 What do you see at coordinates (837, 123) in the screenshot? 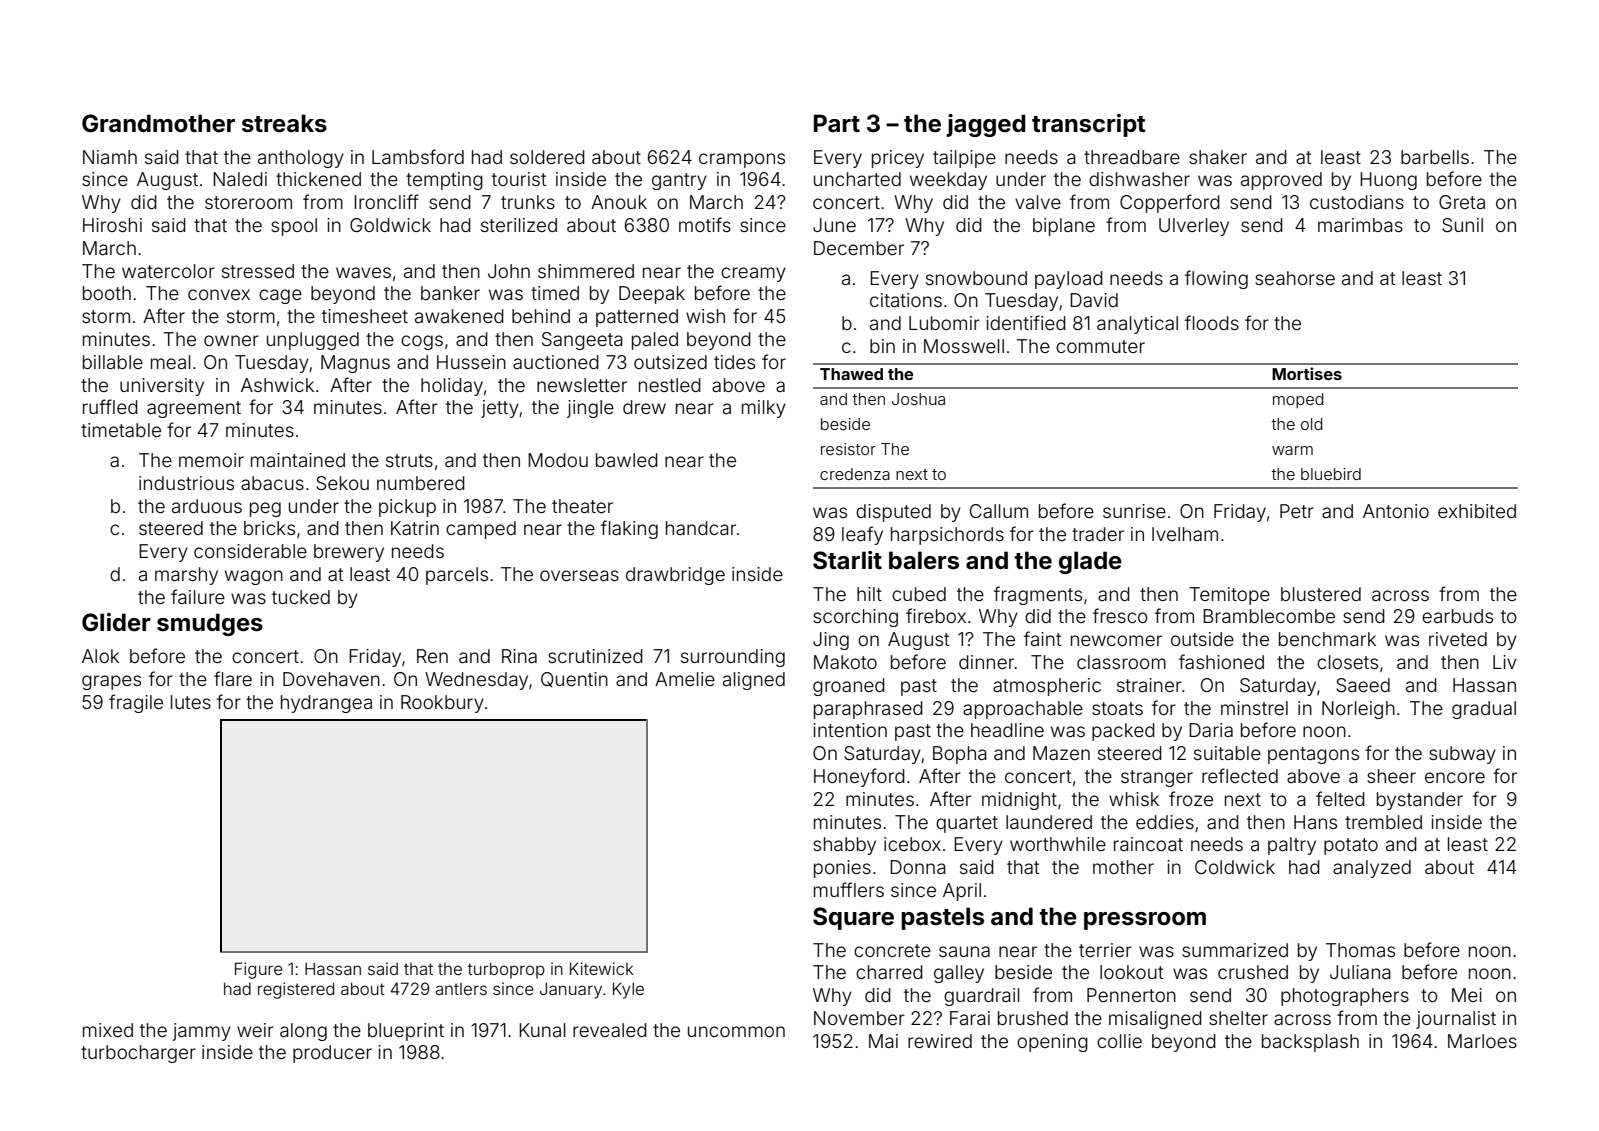
I see `Part` at bounding box center [837, 123].
